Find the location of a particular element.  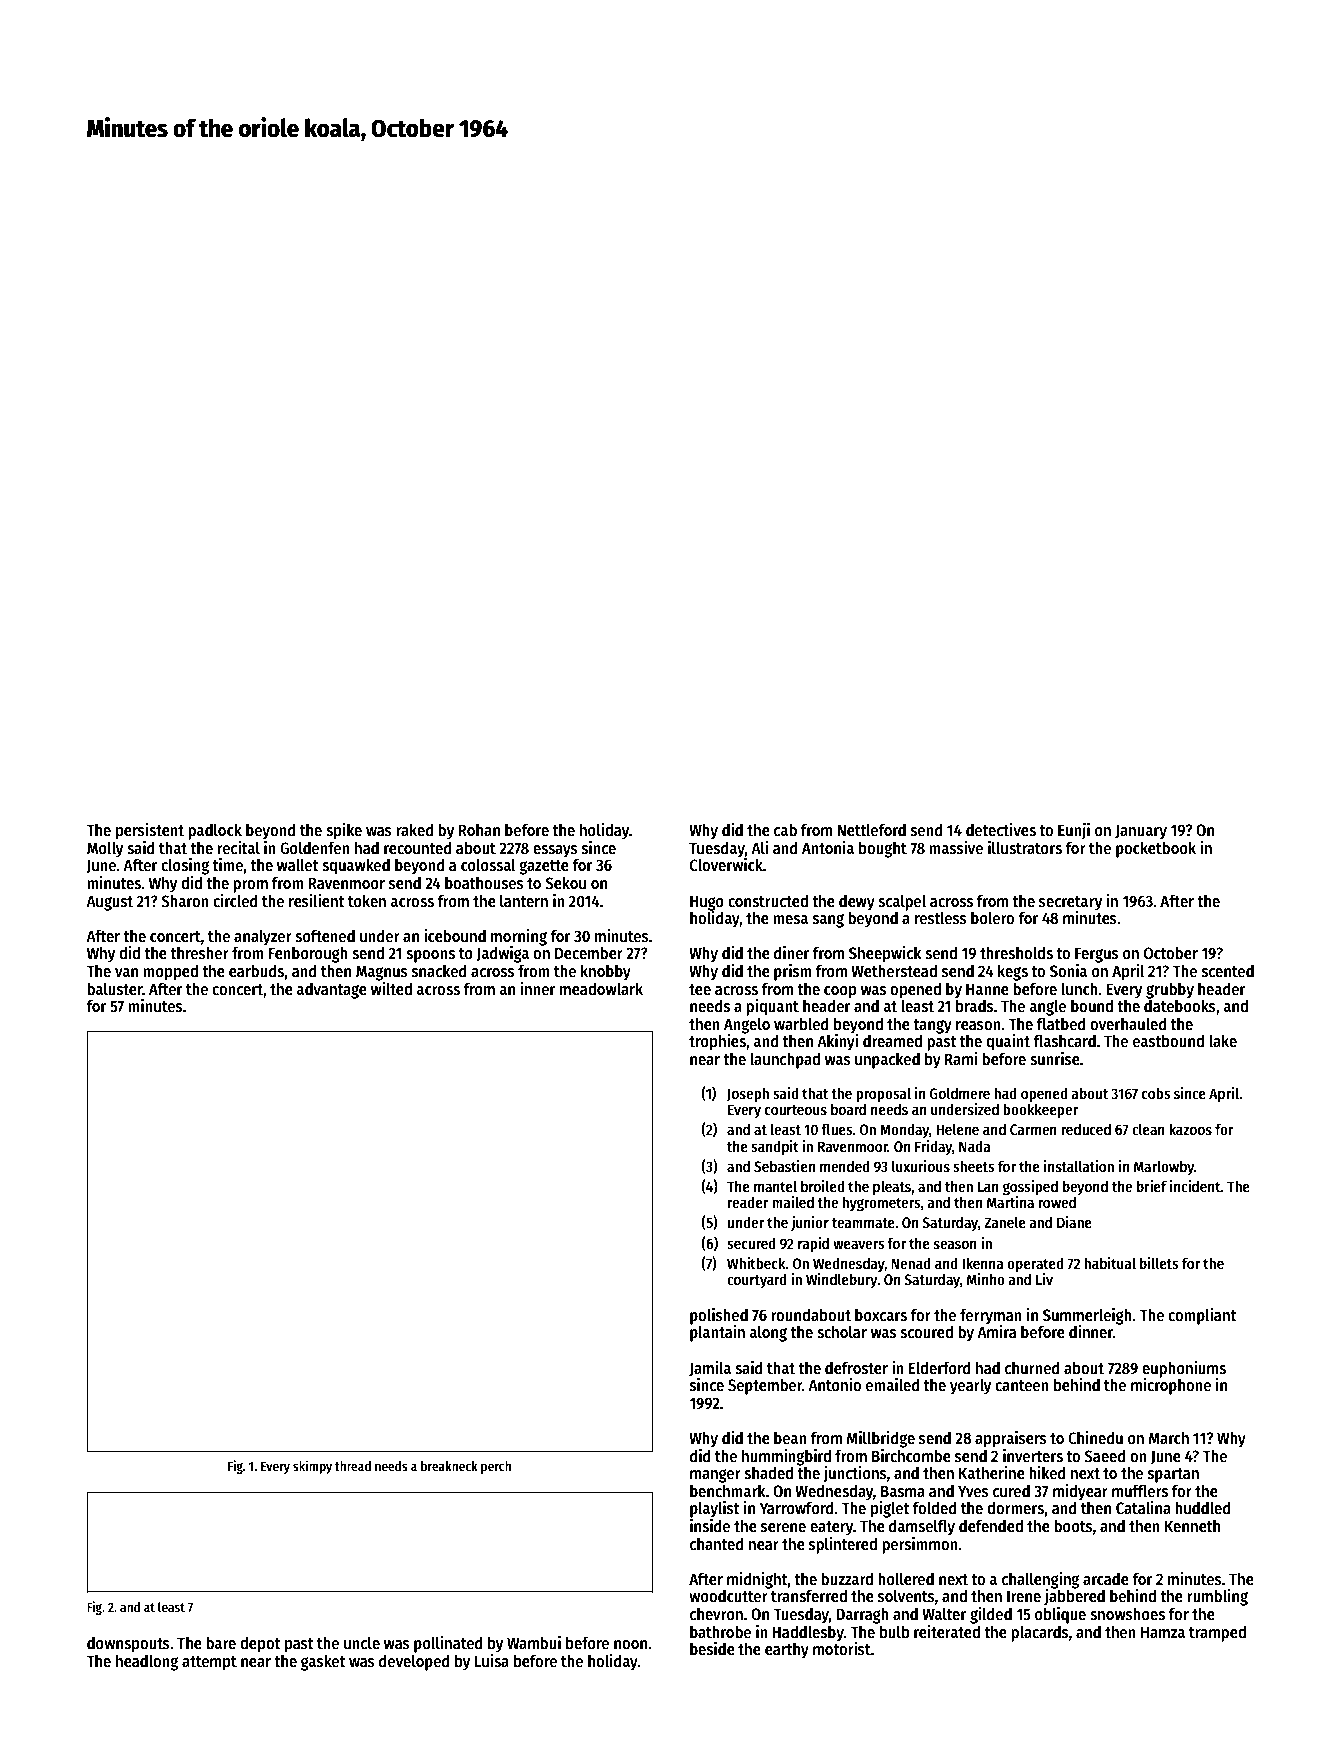

essays is located at coordinates (555, 851).
